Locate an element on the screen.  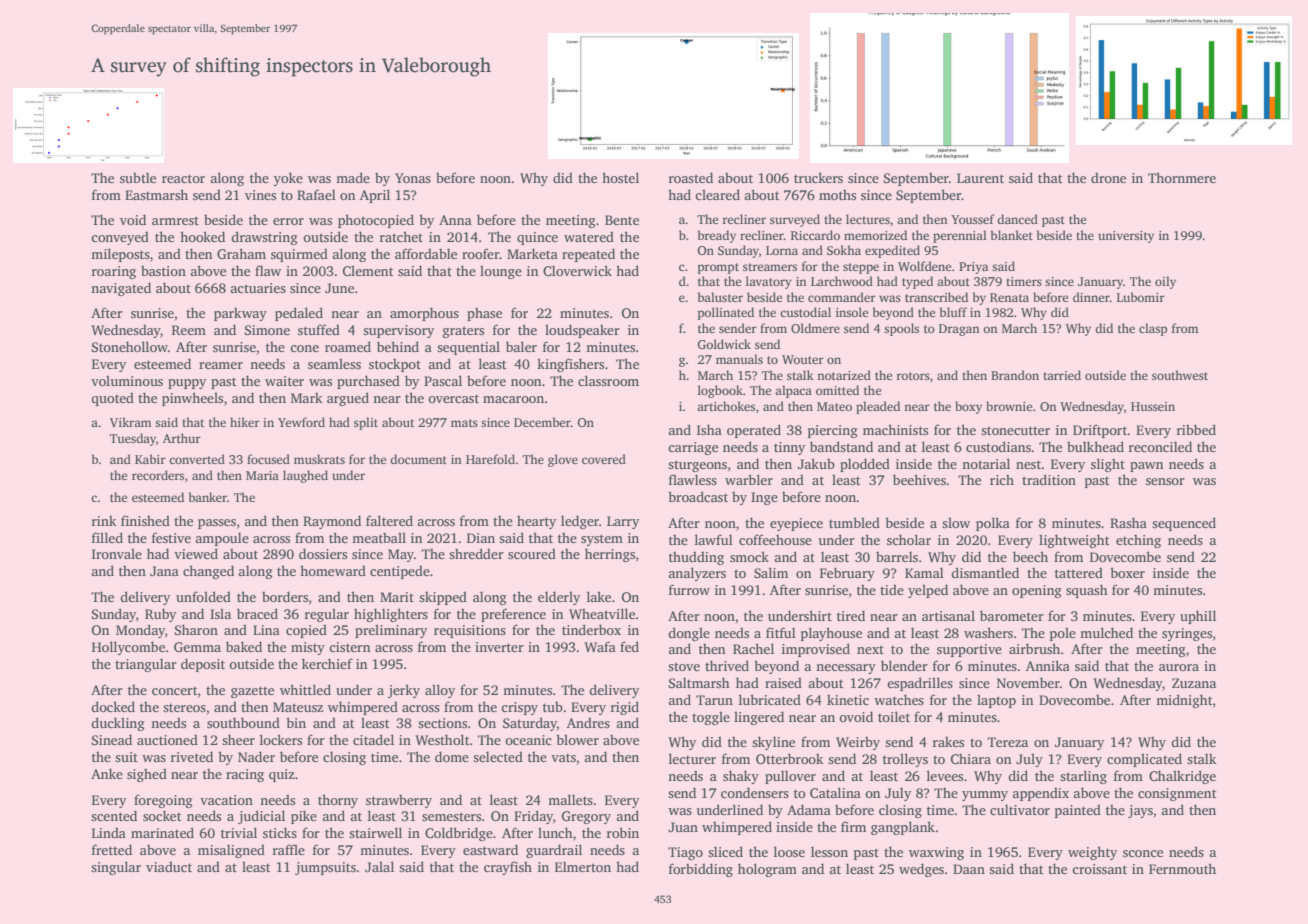
crispy is located at coordinates (519, 708).
